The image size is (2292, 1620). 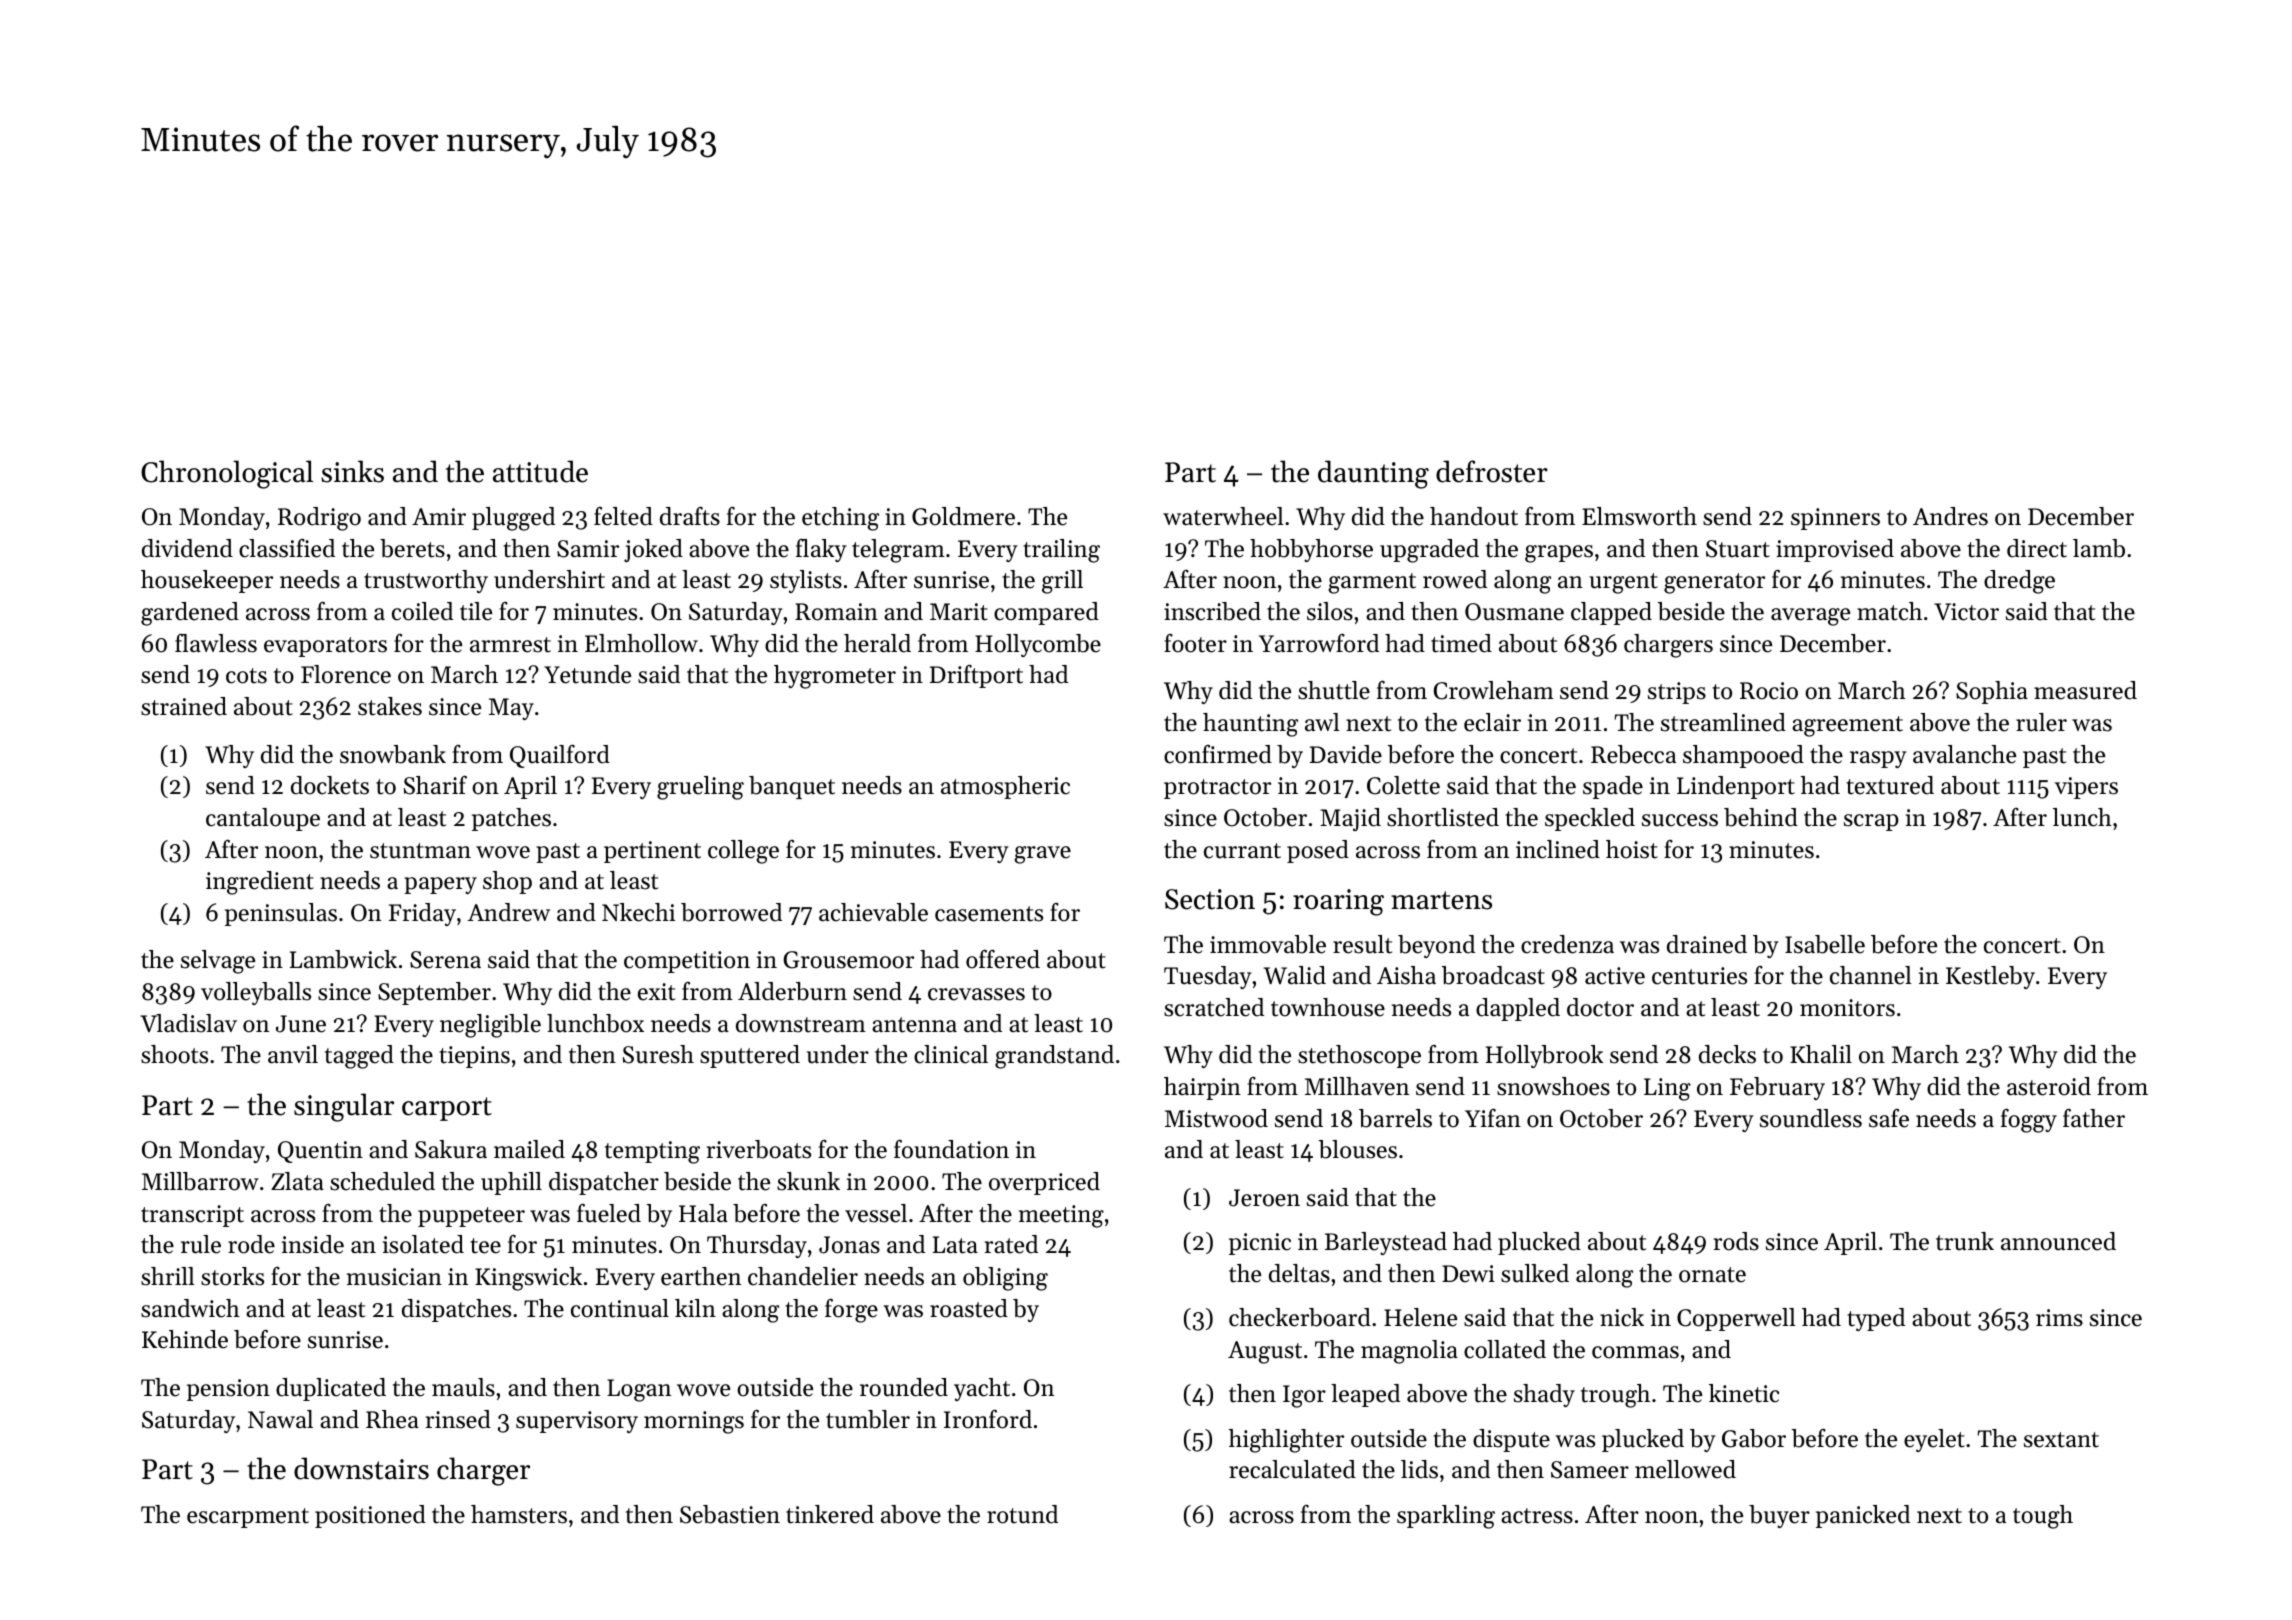 What do you see at coordinates (641, 643) in the screenshot?
I see `Elmhollow` at bounding box center [641, 643].
